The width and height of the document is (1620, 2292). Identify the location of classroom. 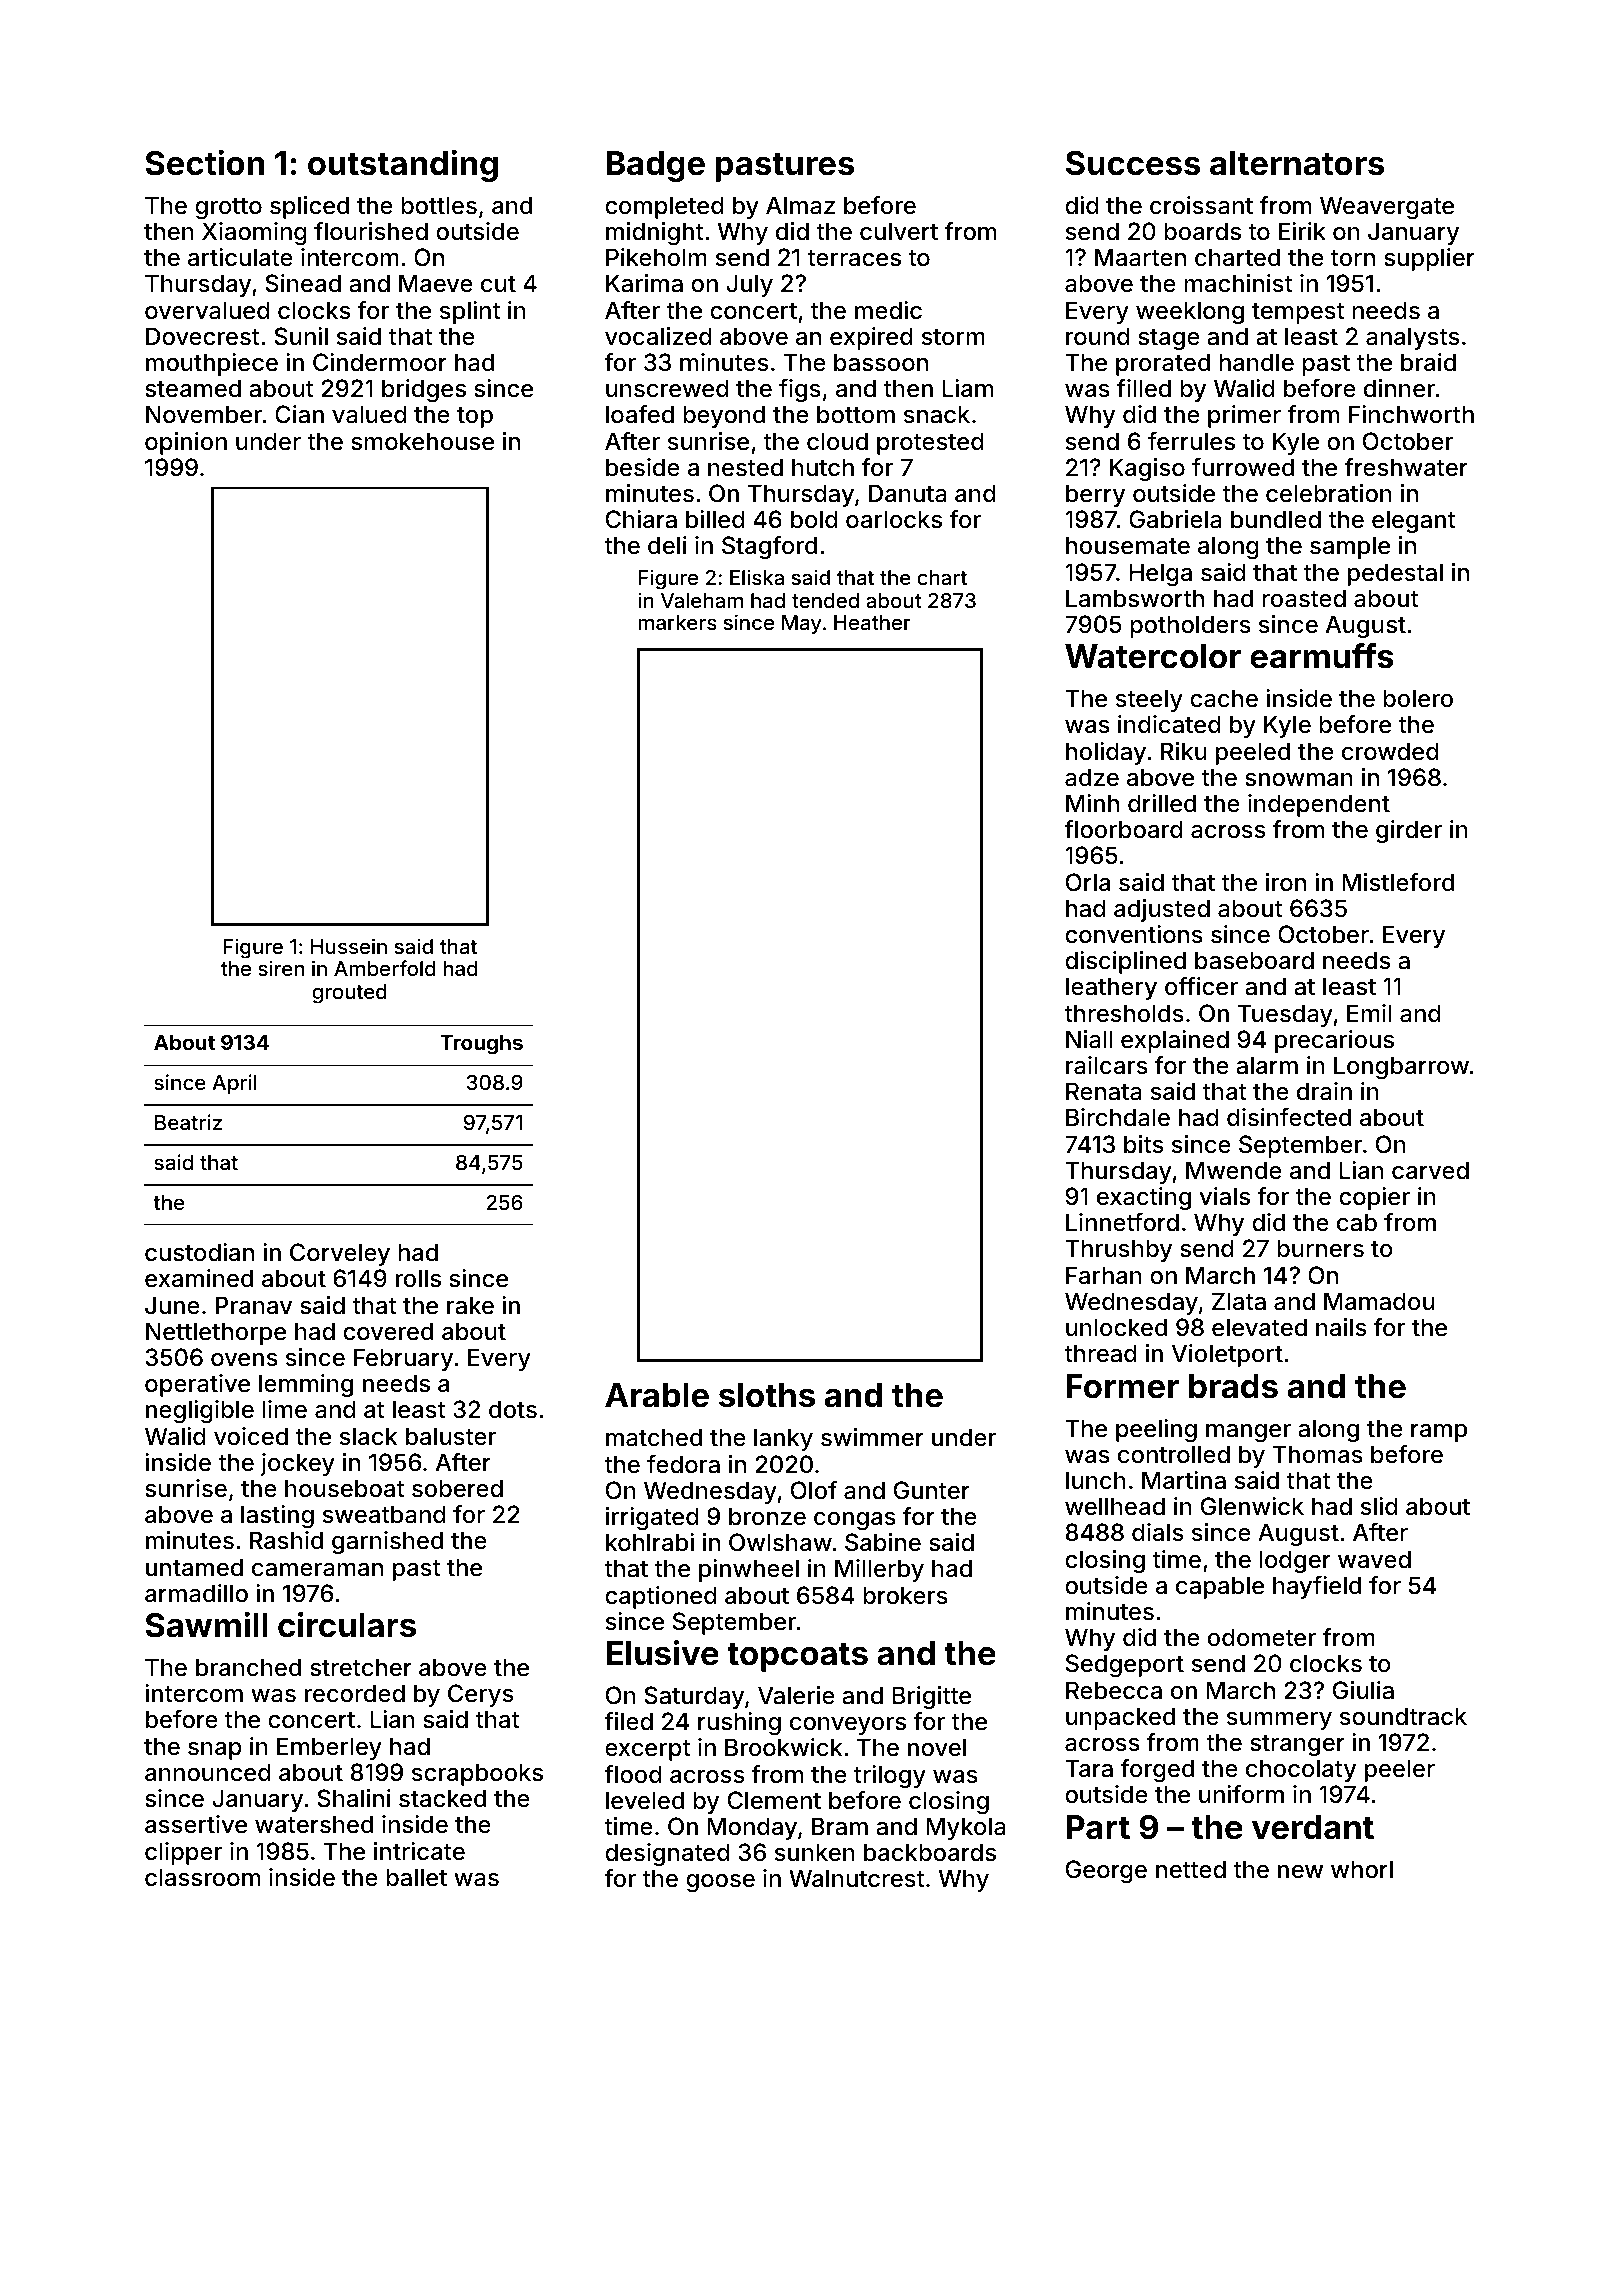
(202, 1877).
